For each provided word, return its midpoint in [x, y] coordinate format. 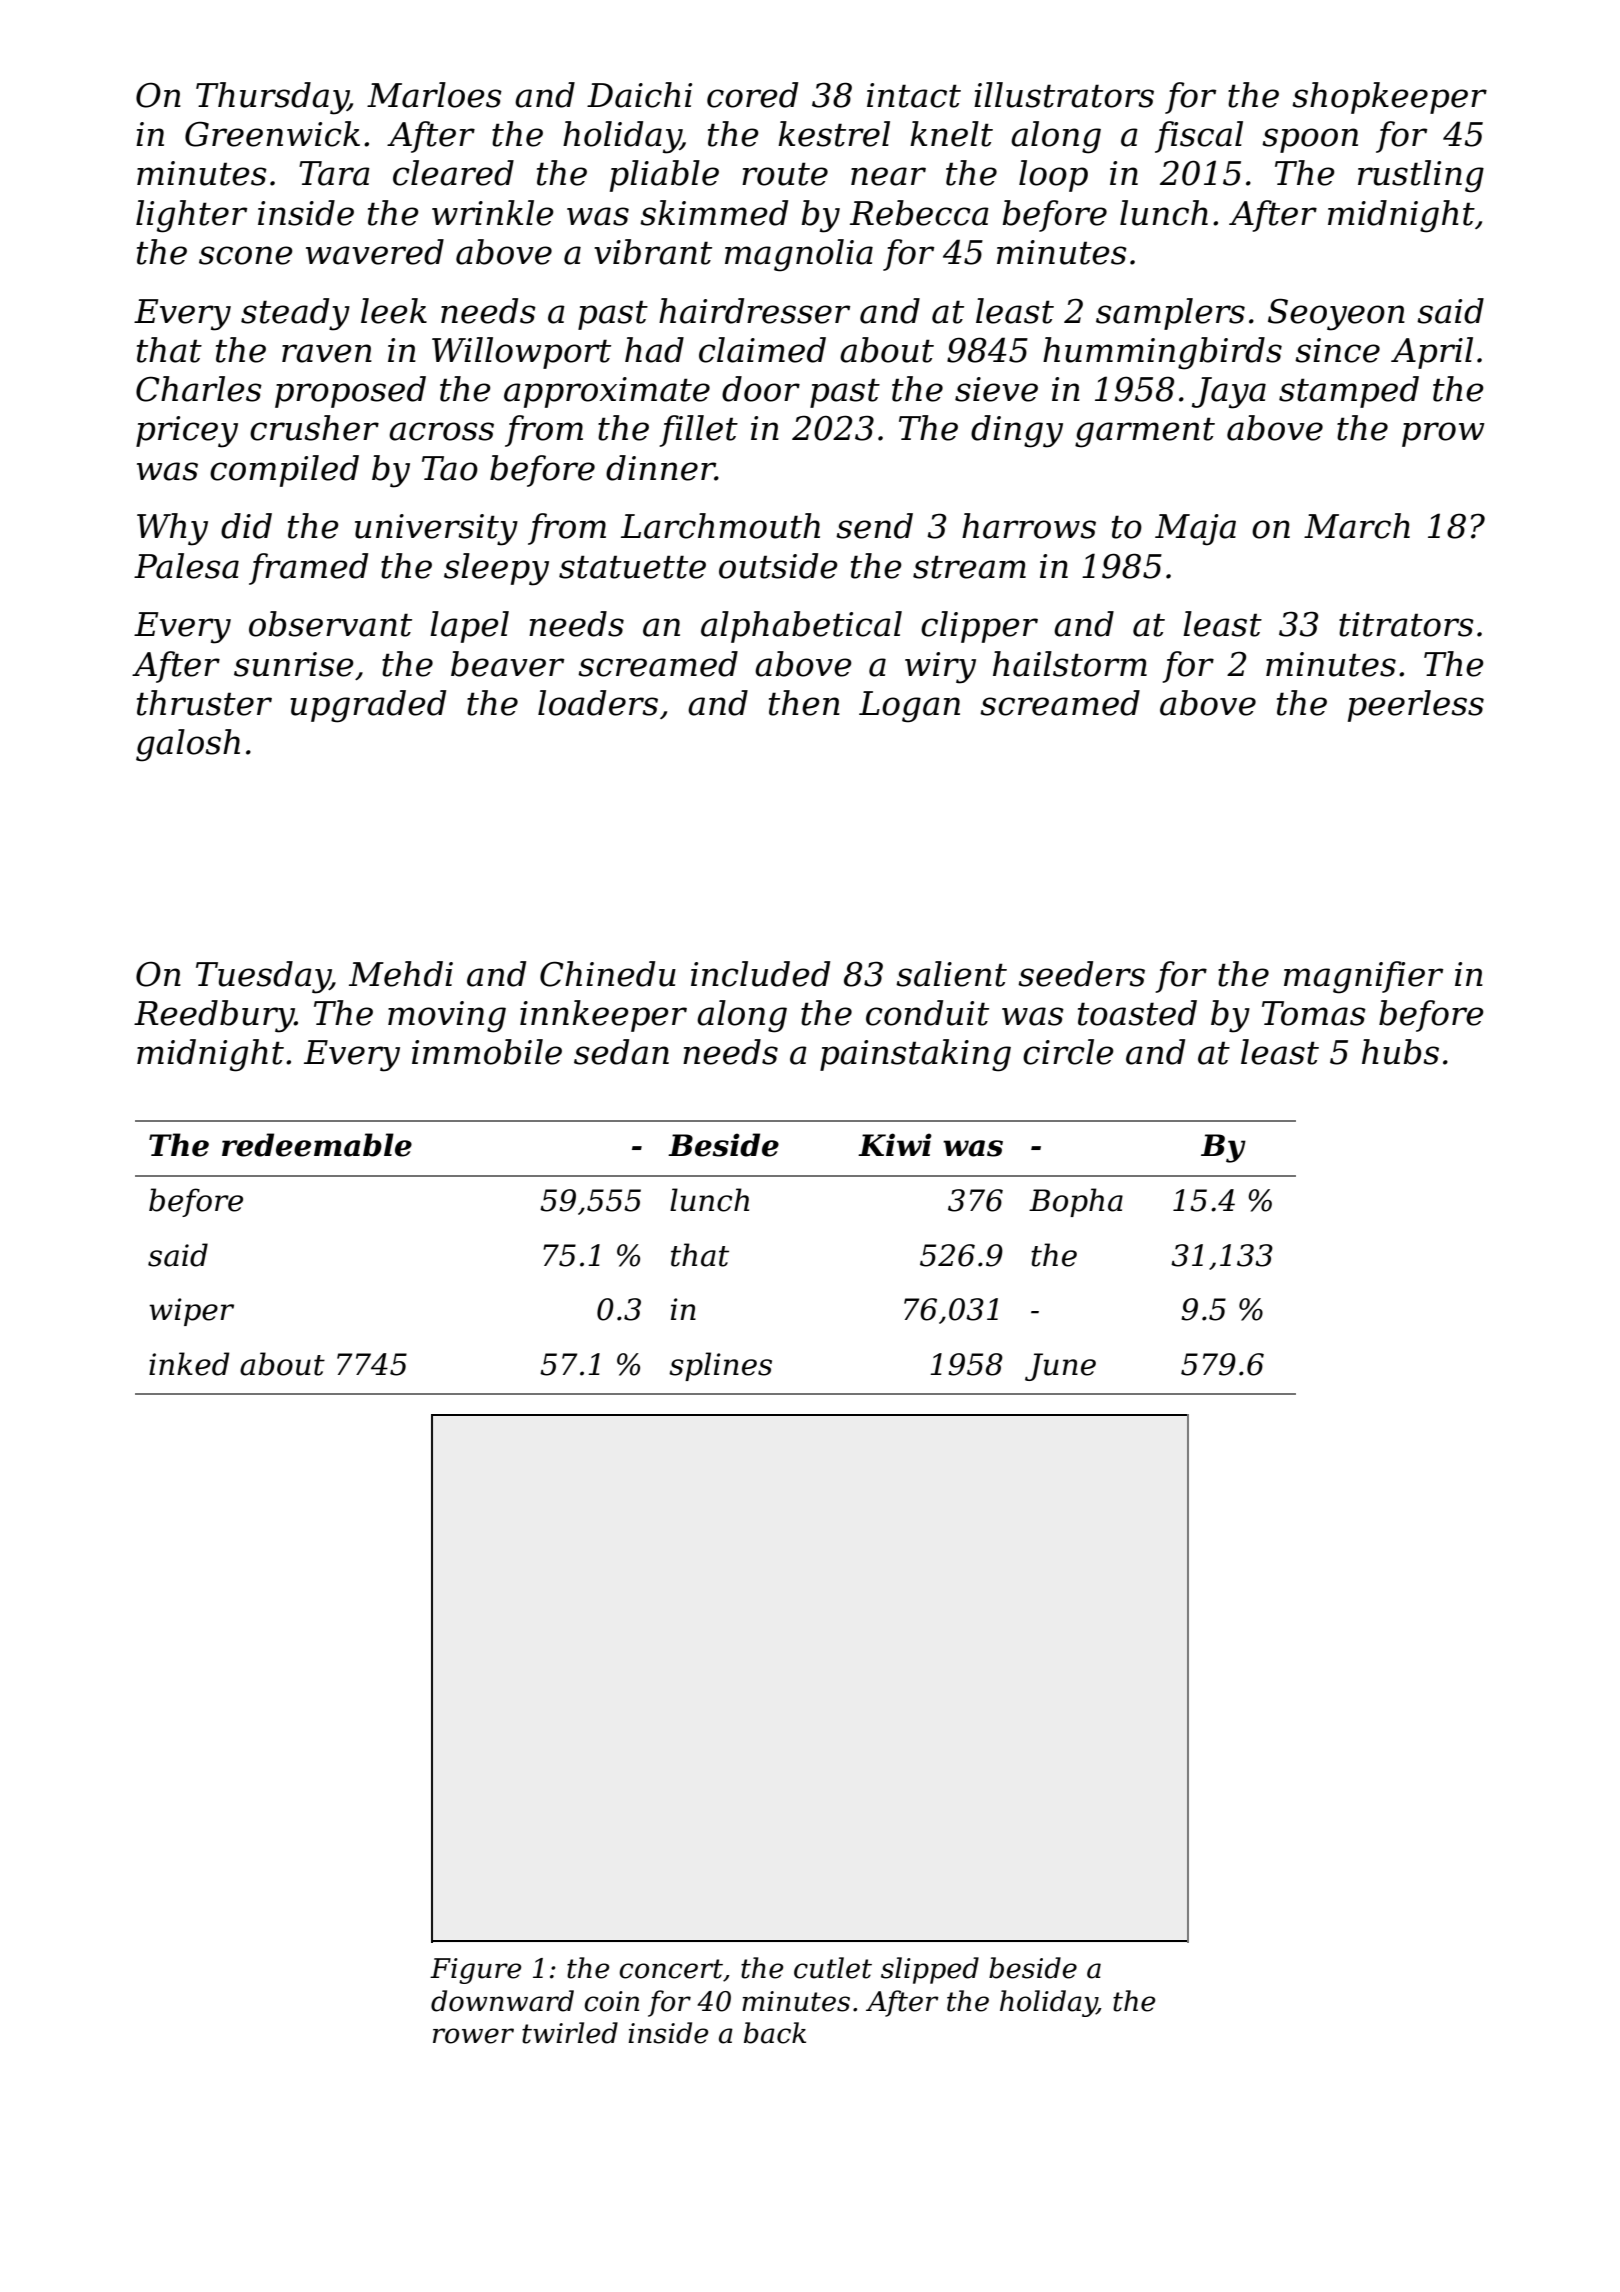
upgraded [368, 706]
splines [720, 1366]
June [1060, 1367]
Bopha [1076, 1202]
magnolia [799, 255]
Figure [475, 1971]
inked [189, 1364]
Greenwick [272, 134]
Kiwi [895, 1144]
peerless [1416, 706]
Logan [909, 707]
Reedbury [214, 1016]
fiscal [1199, 137]
